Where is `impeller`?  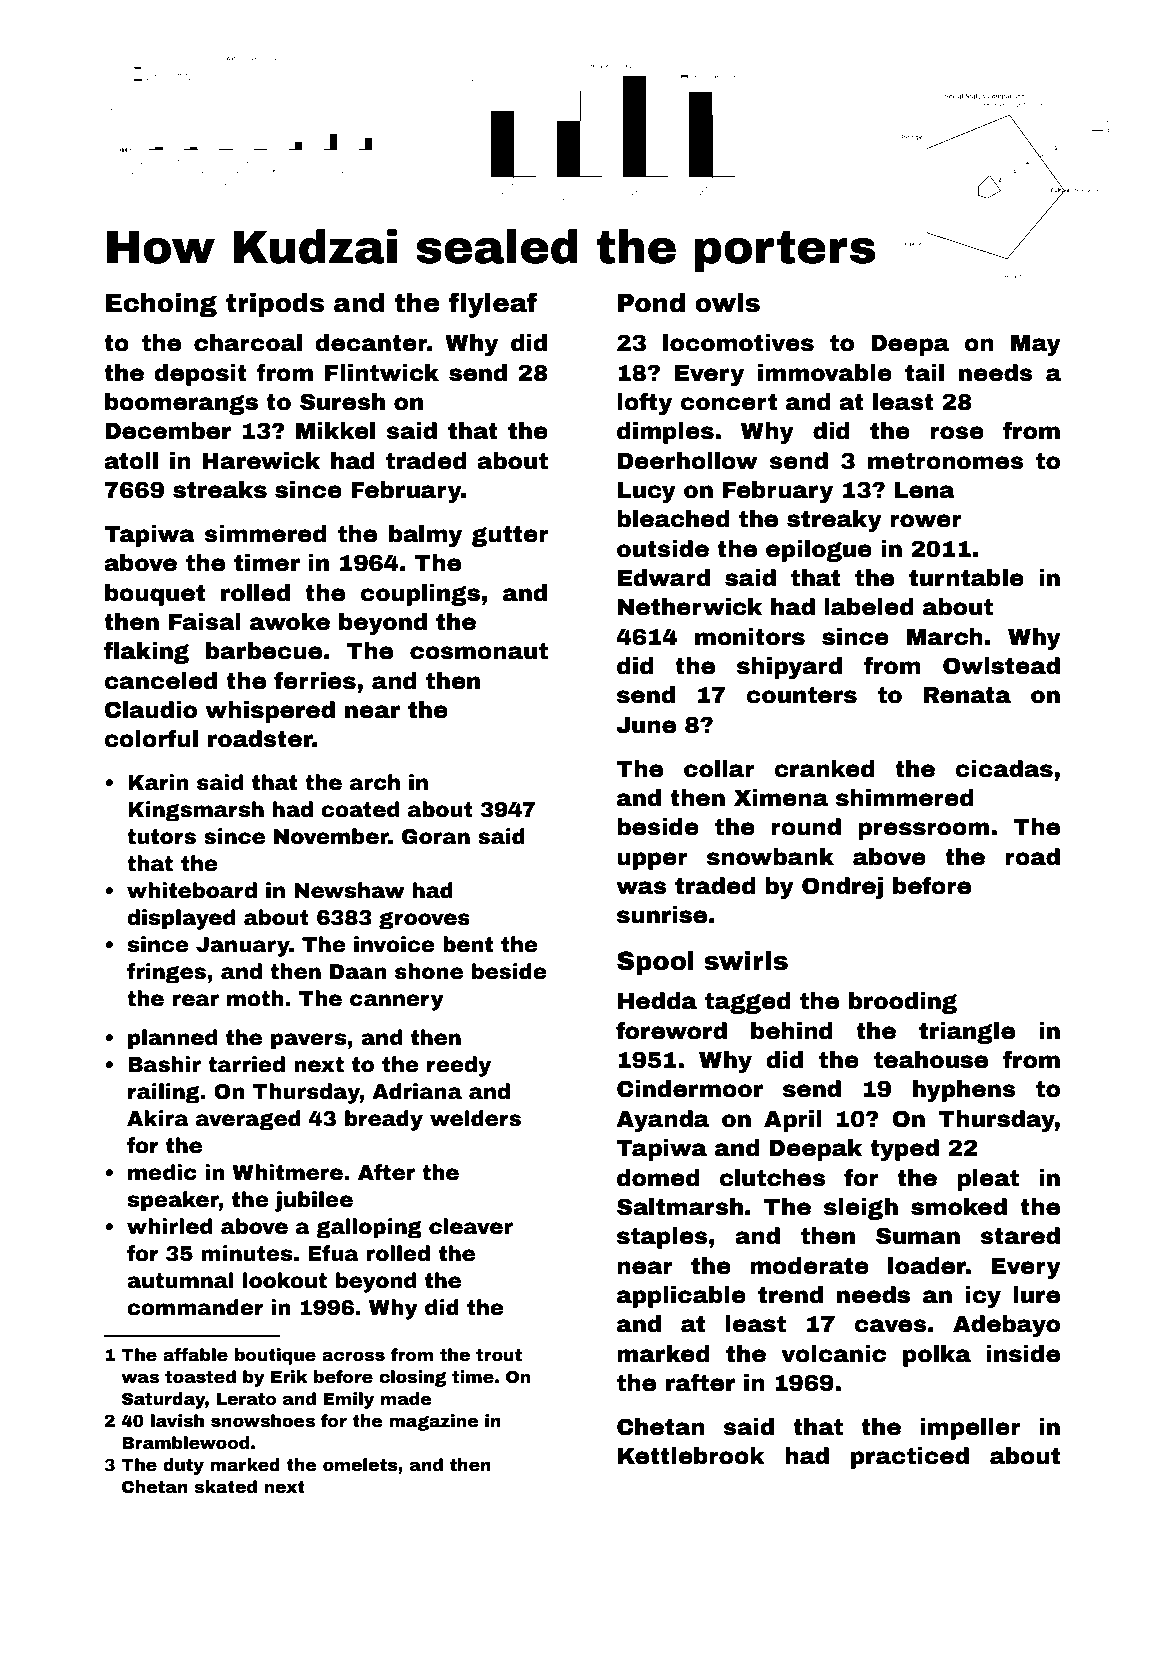 impeller is located at coordinates (970, 1429).
